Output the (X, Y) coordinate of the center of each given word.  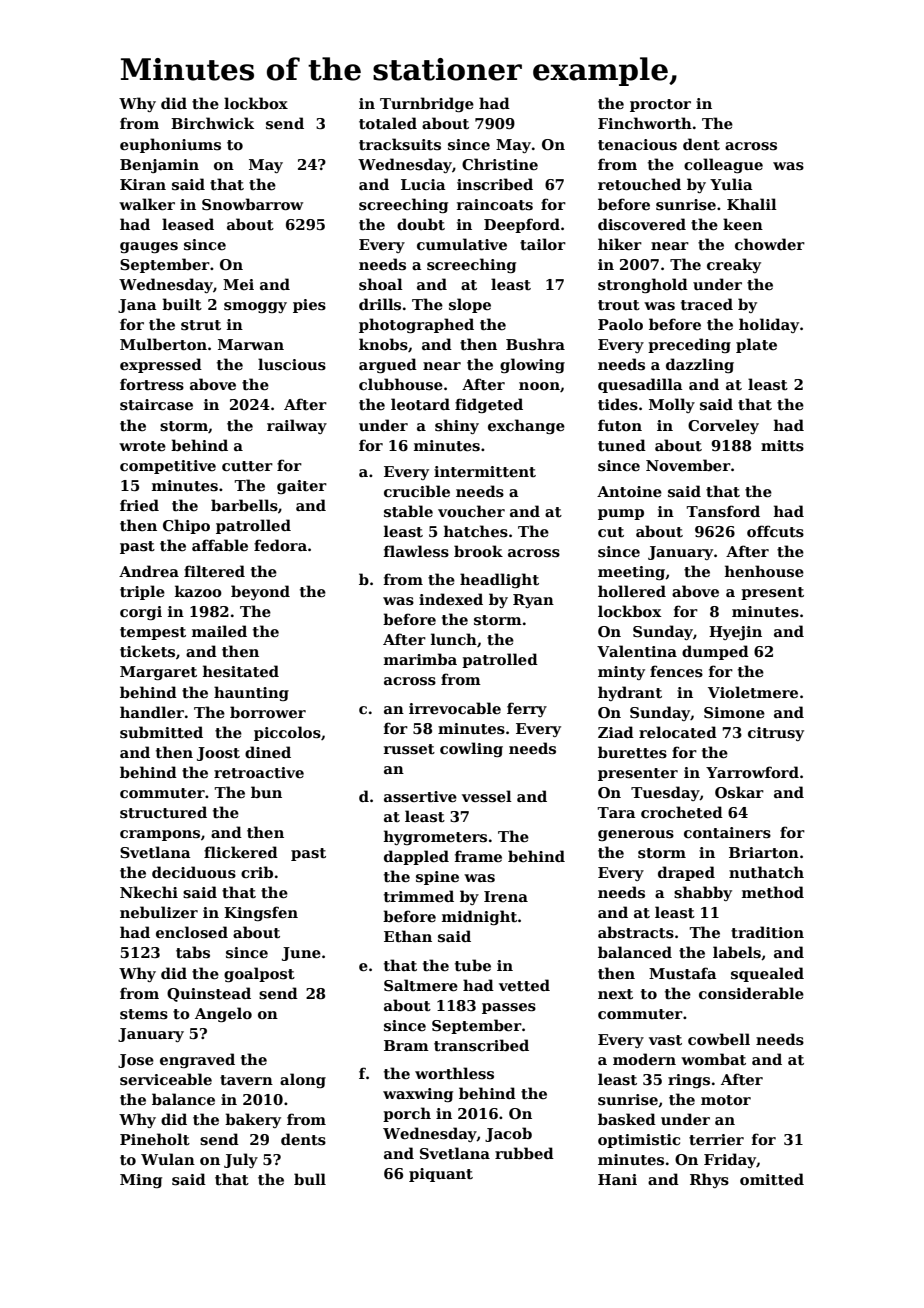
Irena (506, 896)
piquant (441, 1175)
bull (310, 1179)
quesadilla (640, 385)
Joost (218, 754)
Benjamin (159, 166)
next (615, 994)
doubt (421, 224)
